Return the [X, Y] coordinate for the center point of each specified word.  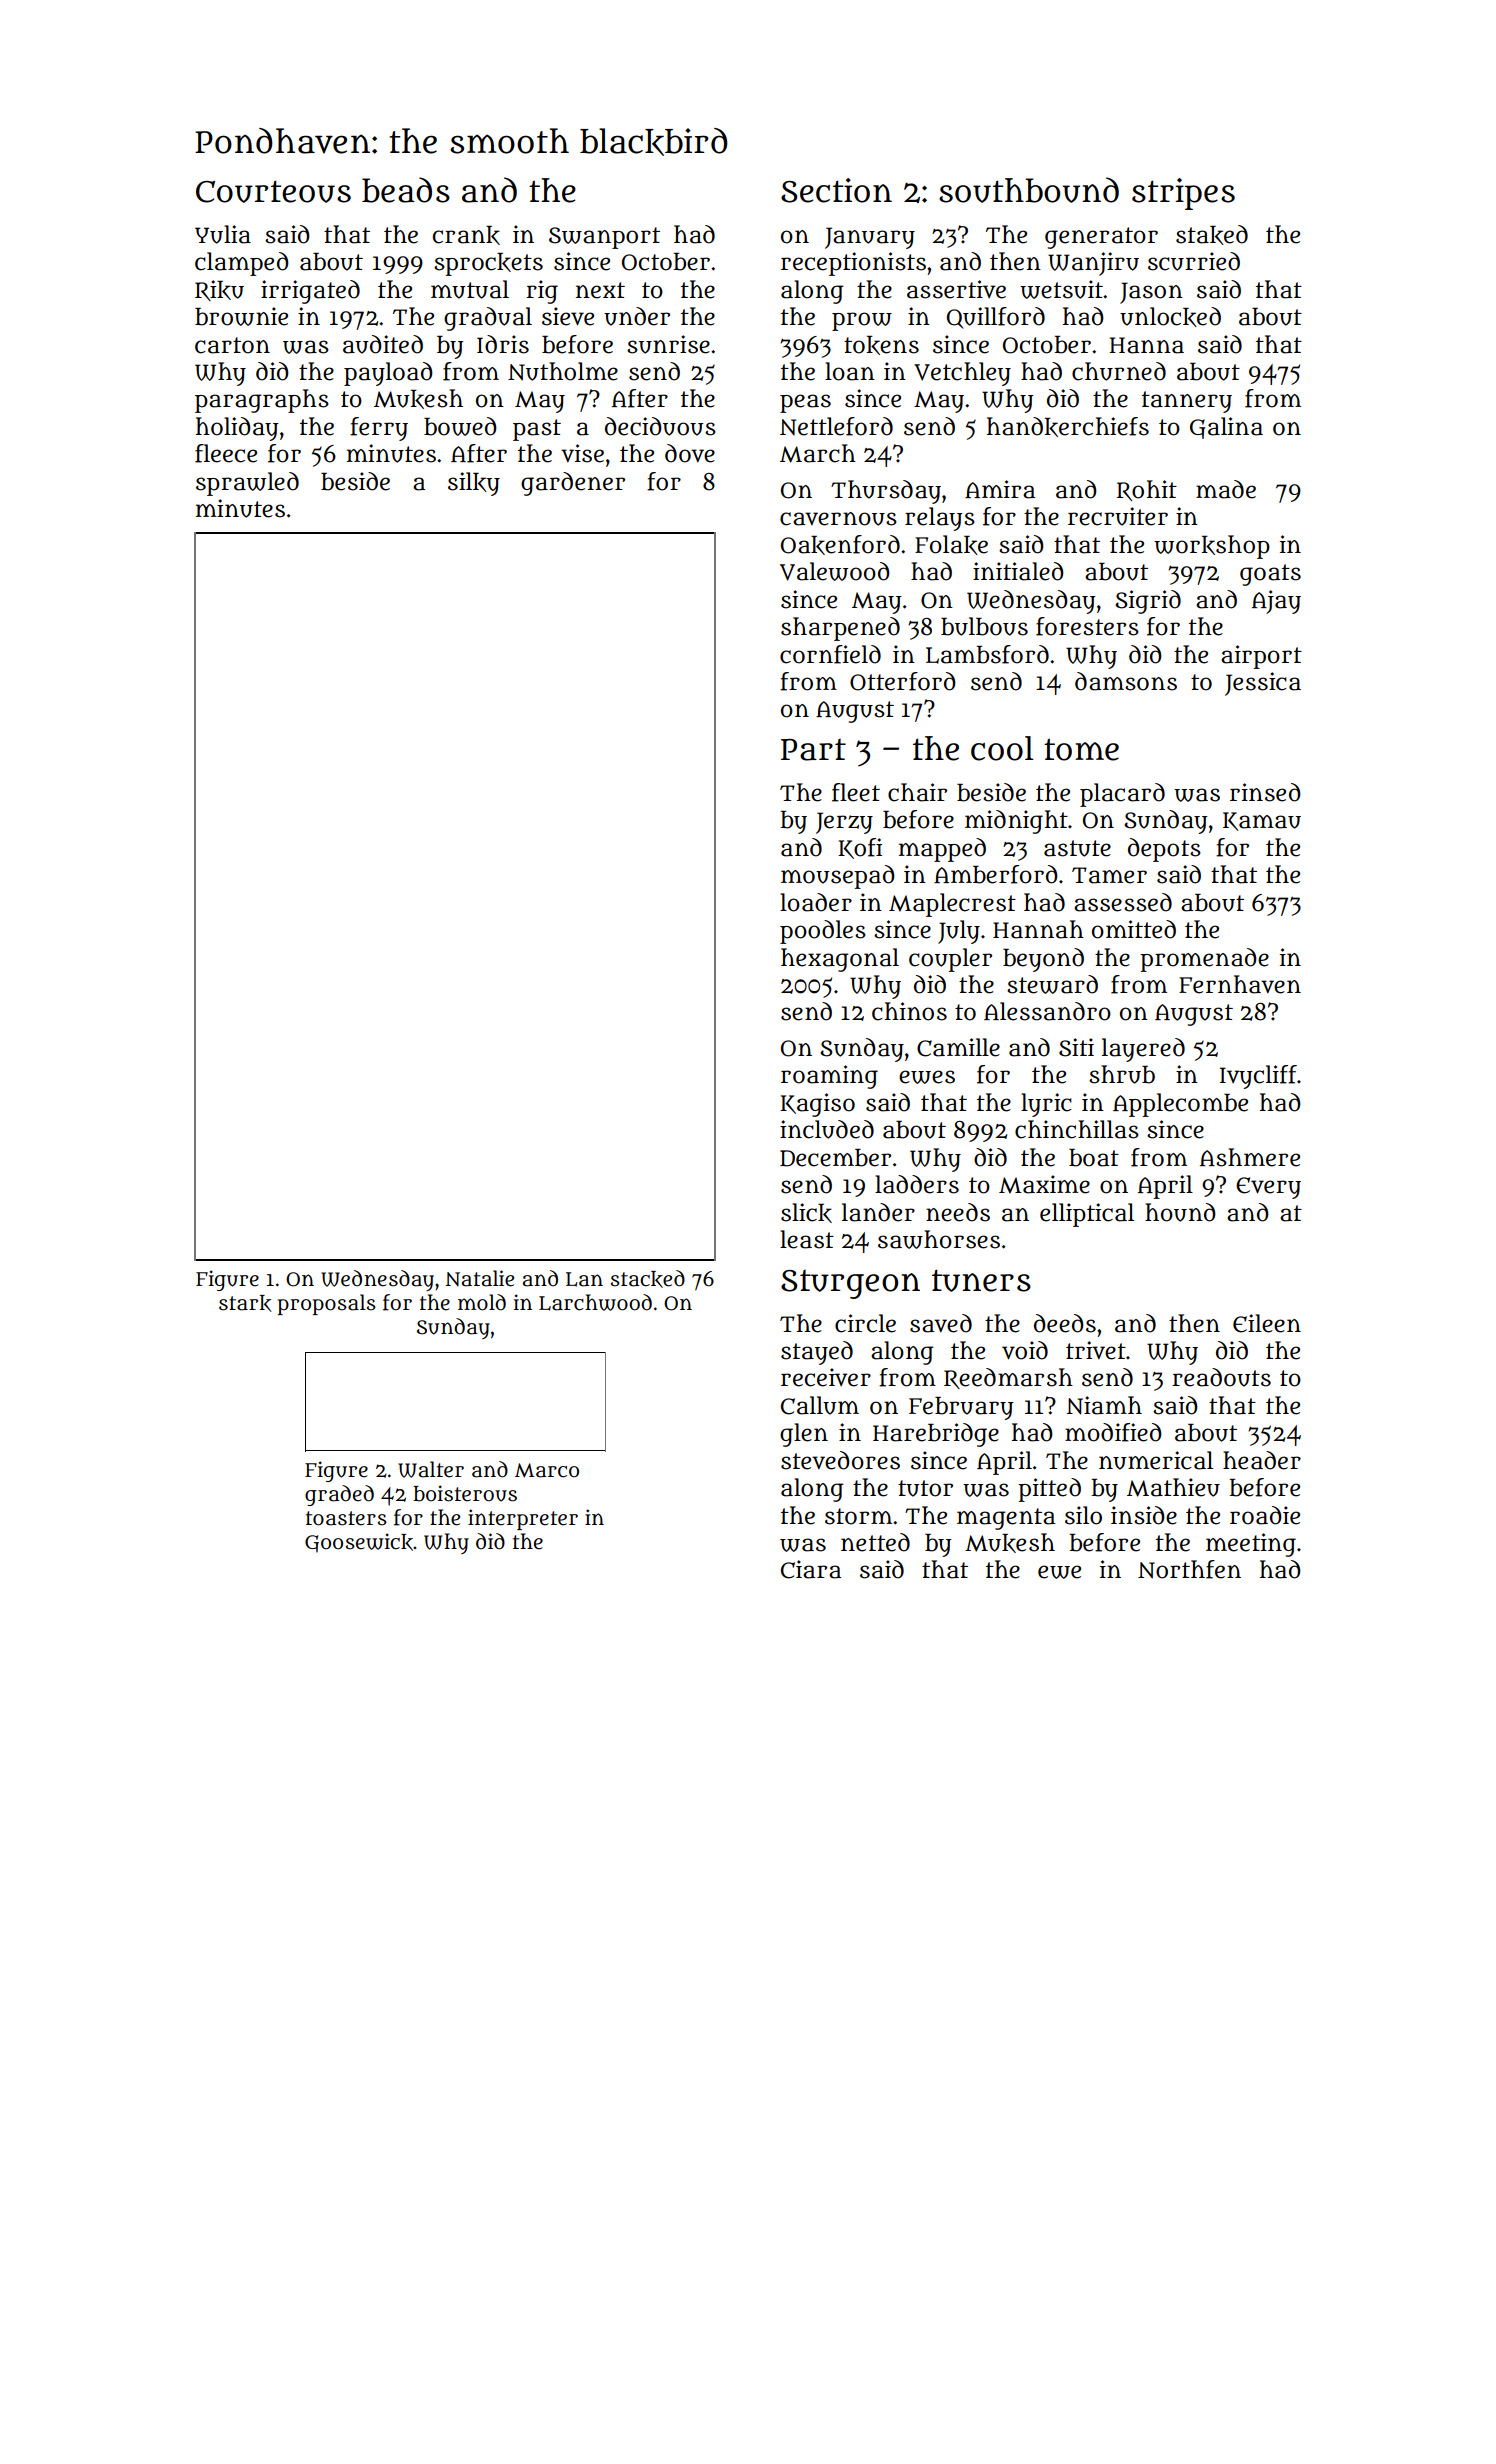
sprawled [247, 484]
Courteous [273, 191]
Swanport [604, 238]
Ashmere [1250, 1157]
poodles [823, 932]
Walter [431, 1469]
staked [1212, 235]
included [827, 1129]
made [1226, 489]
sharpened [840, 629]
